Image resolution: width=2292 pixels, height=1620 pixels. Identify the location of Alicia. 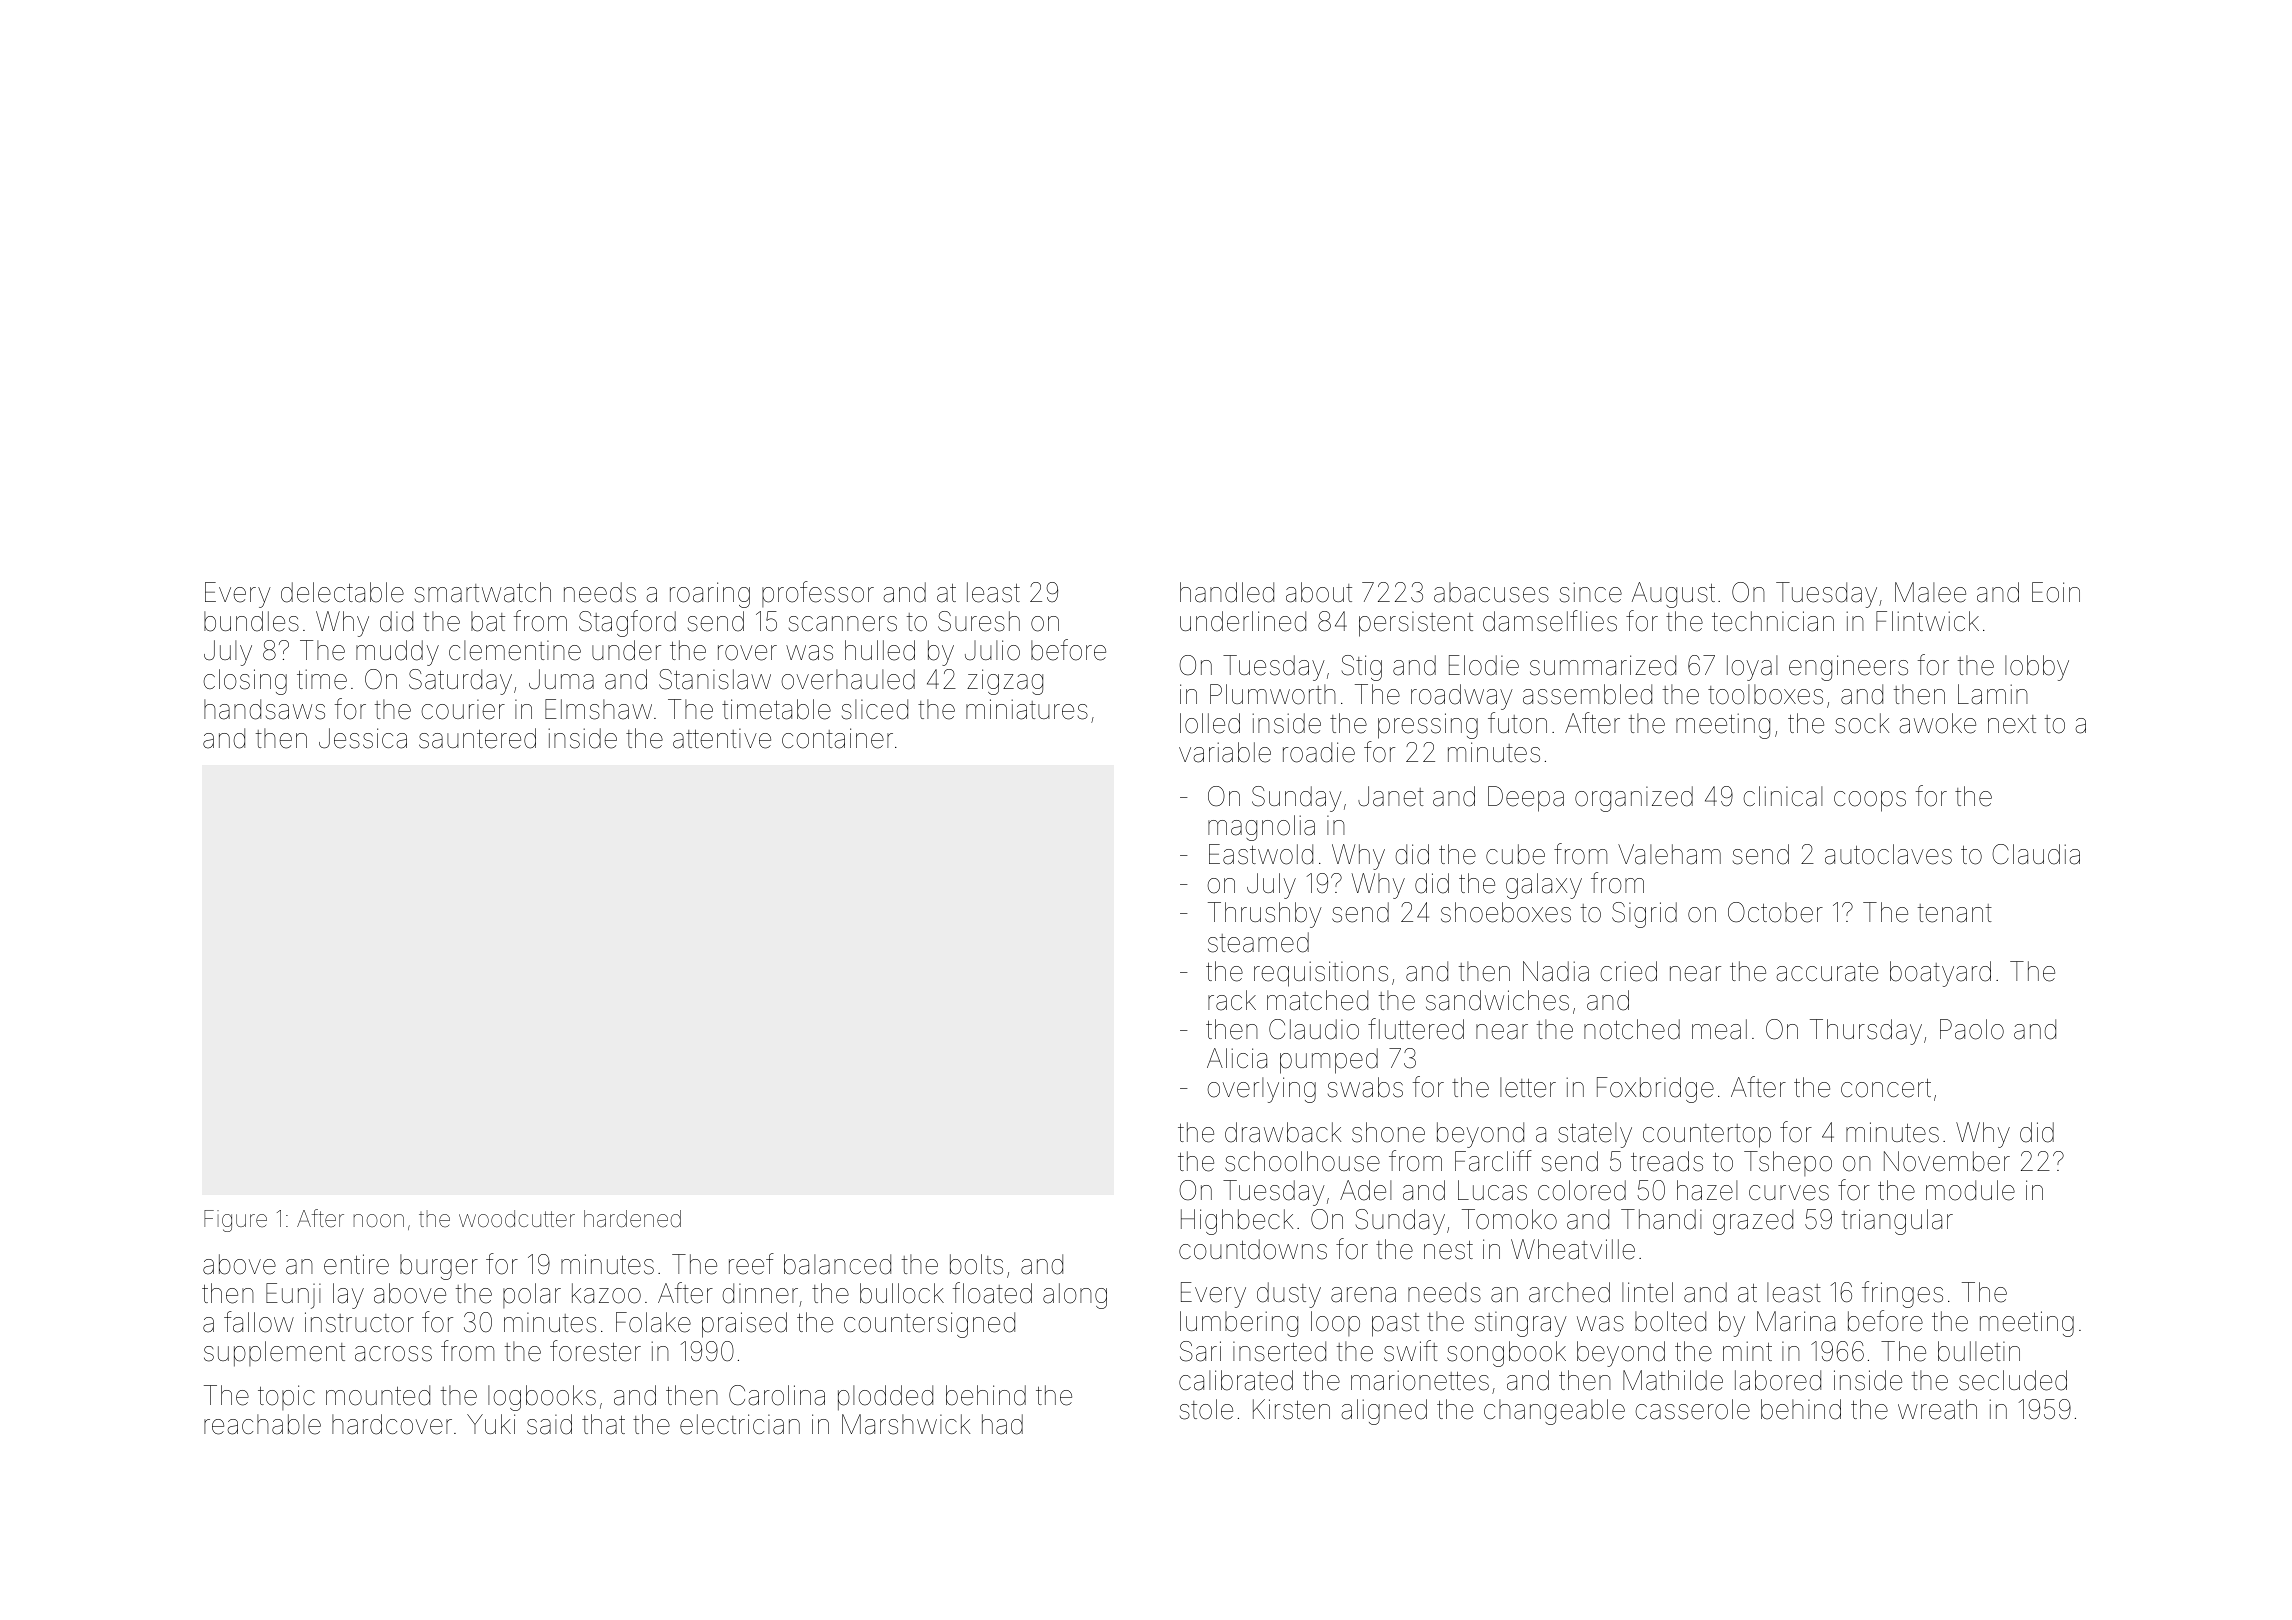
(1237, 1058).
